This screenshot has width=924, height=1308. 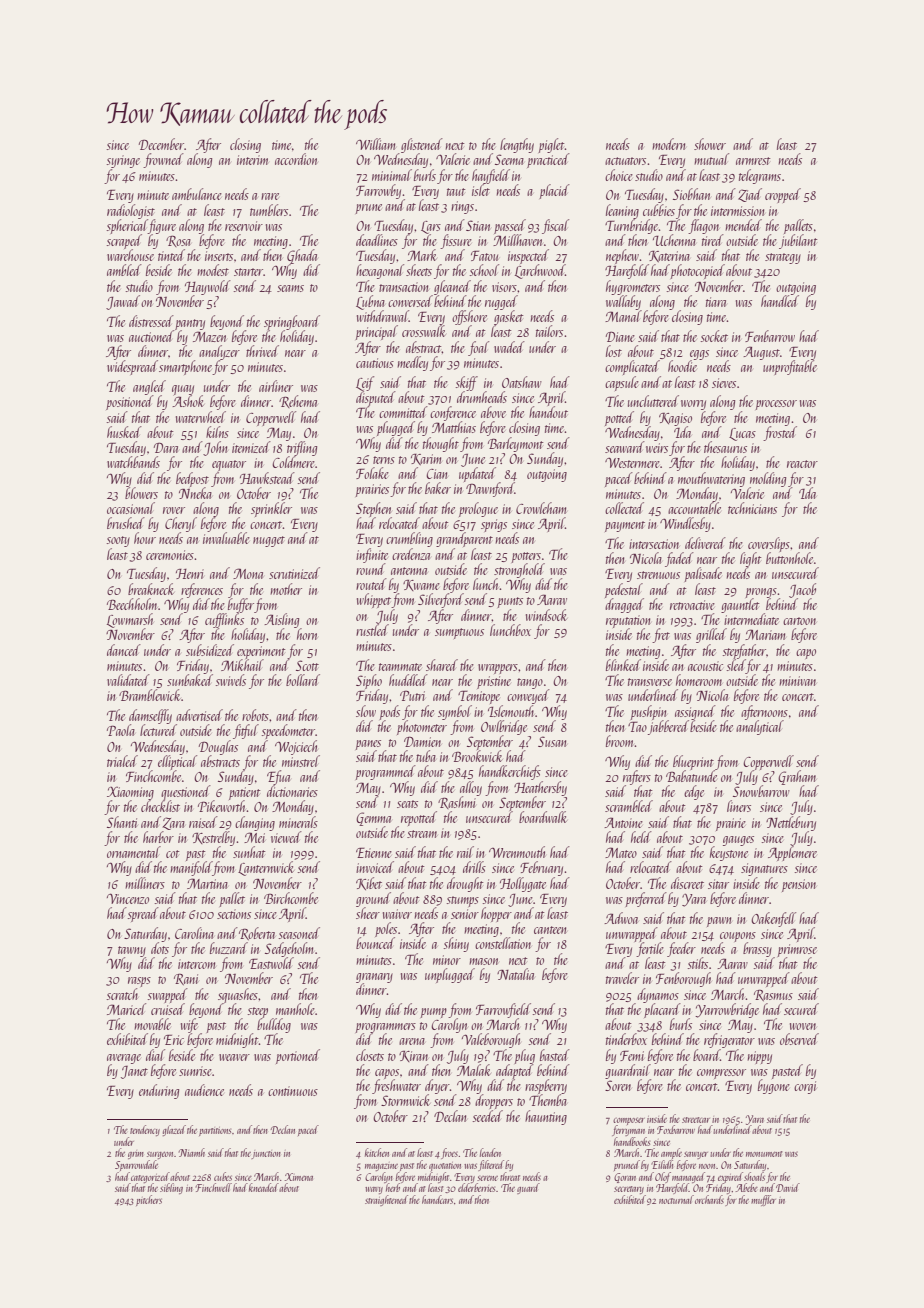 What do you see at coordinates (687, 883) in the screenshot?
I see `discreet` at bounding box center [687, 883].
